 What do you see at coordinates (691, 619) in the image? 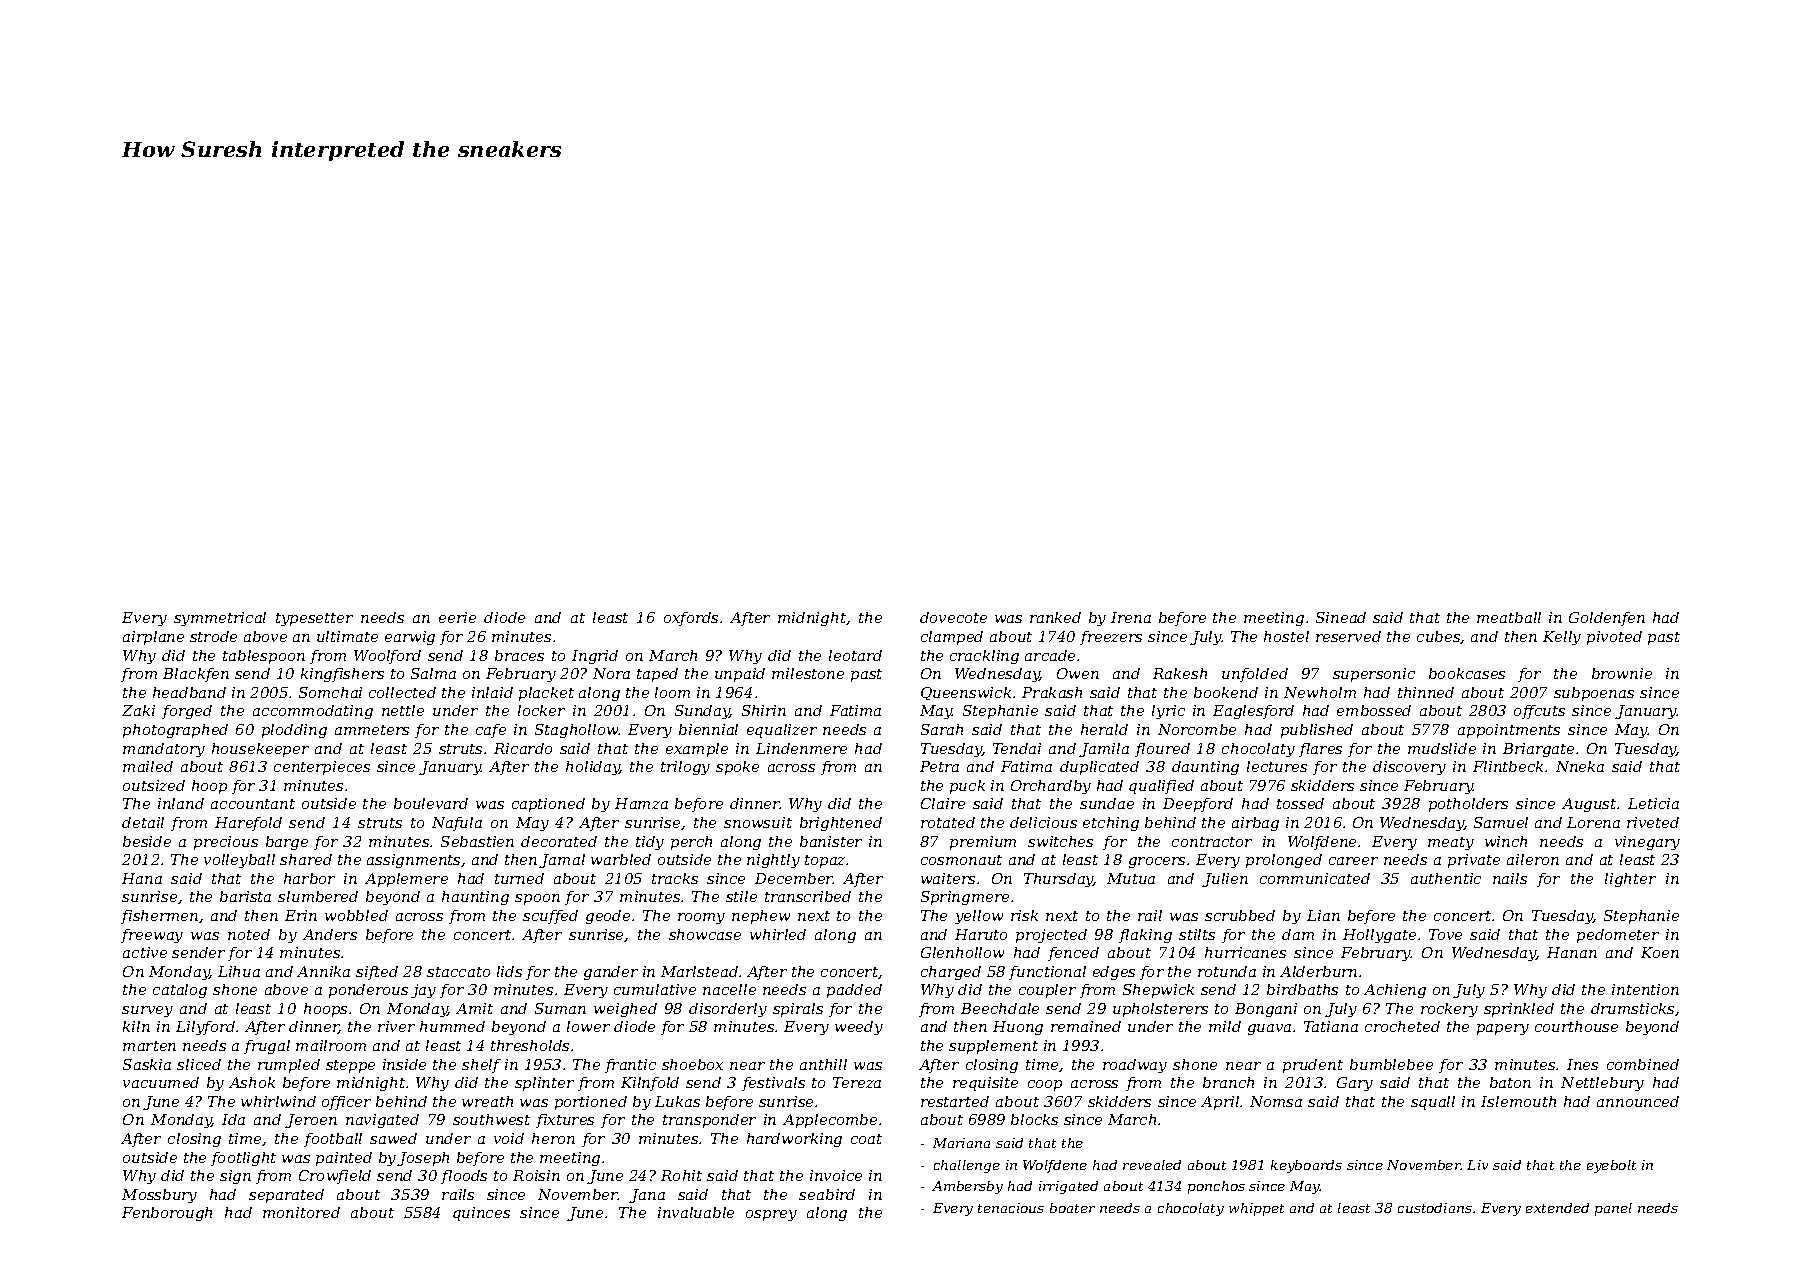
I see `oxfords` at bounding box center [691, 619].
